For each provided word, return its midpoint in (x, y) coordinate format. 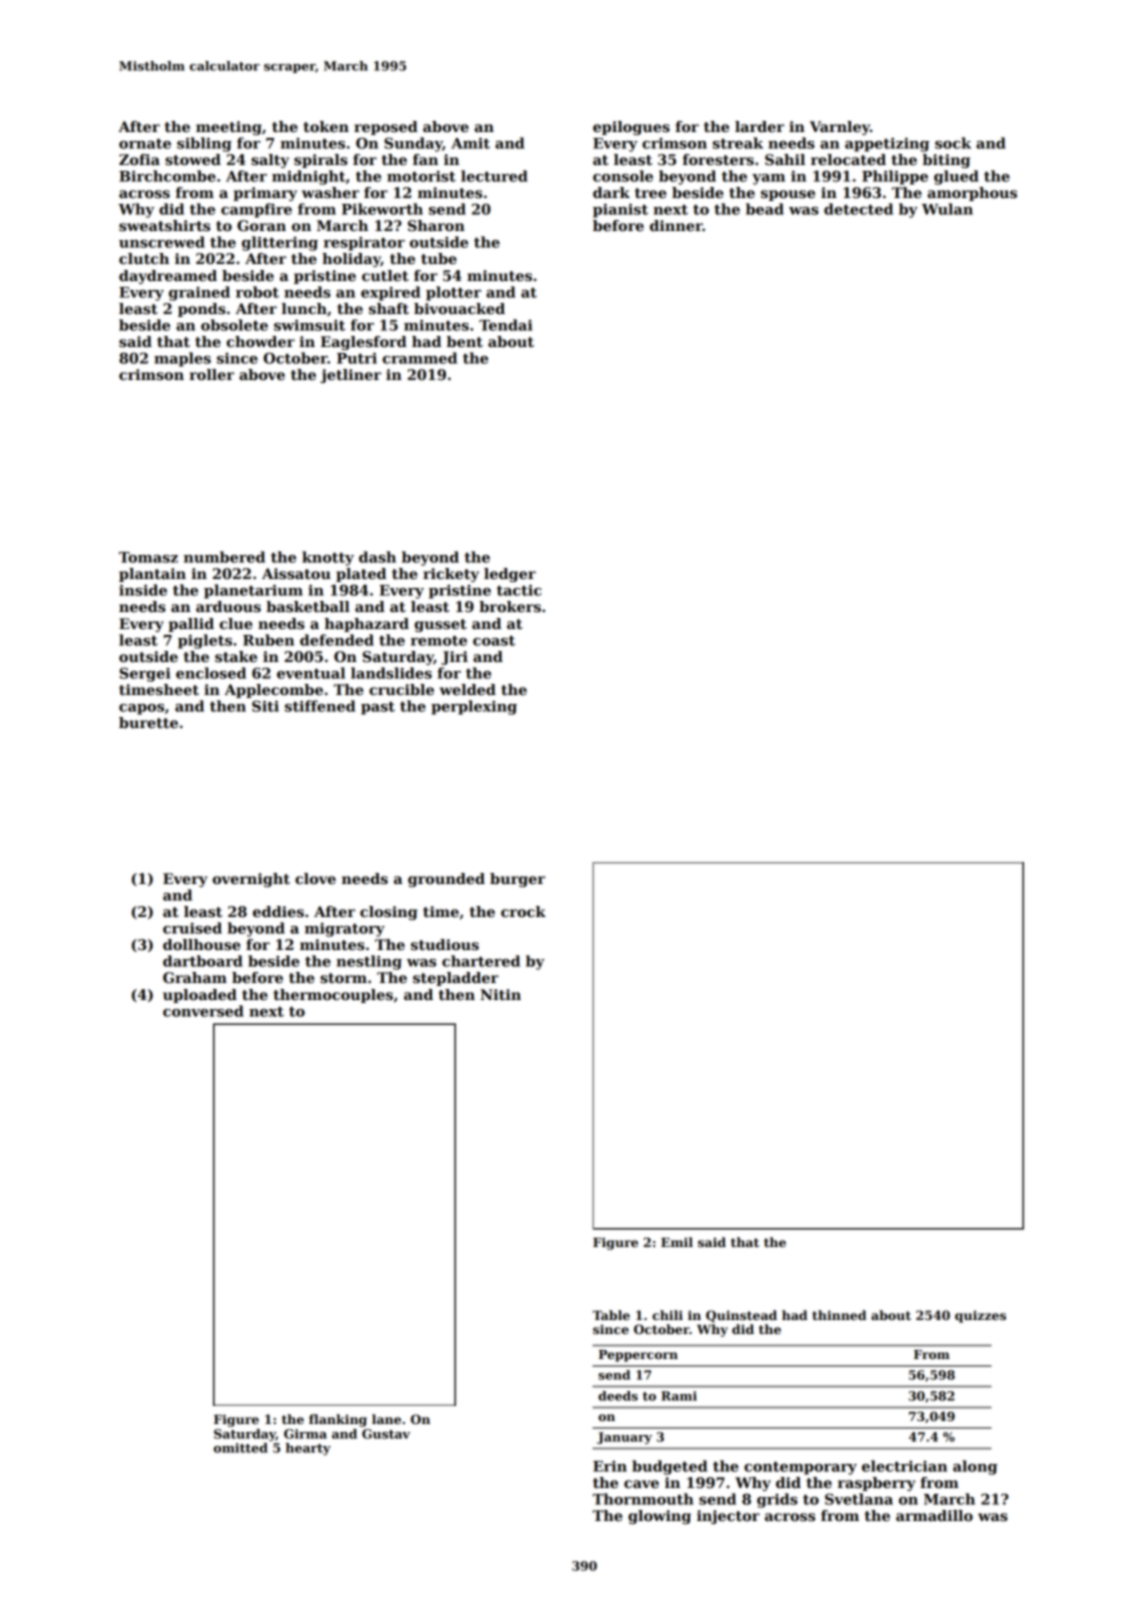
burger (517, 880)
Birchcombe (167, 176)
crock (523, 911)
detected (858, 209)
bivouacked (459, 308)
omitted (241, 1448)
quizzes (980, 1317)
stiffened (320, 706)
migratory (345, 930)
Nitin (500, 994)
